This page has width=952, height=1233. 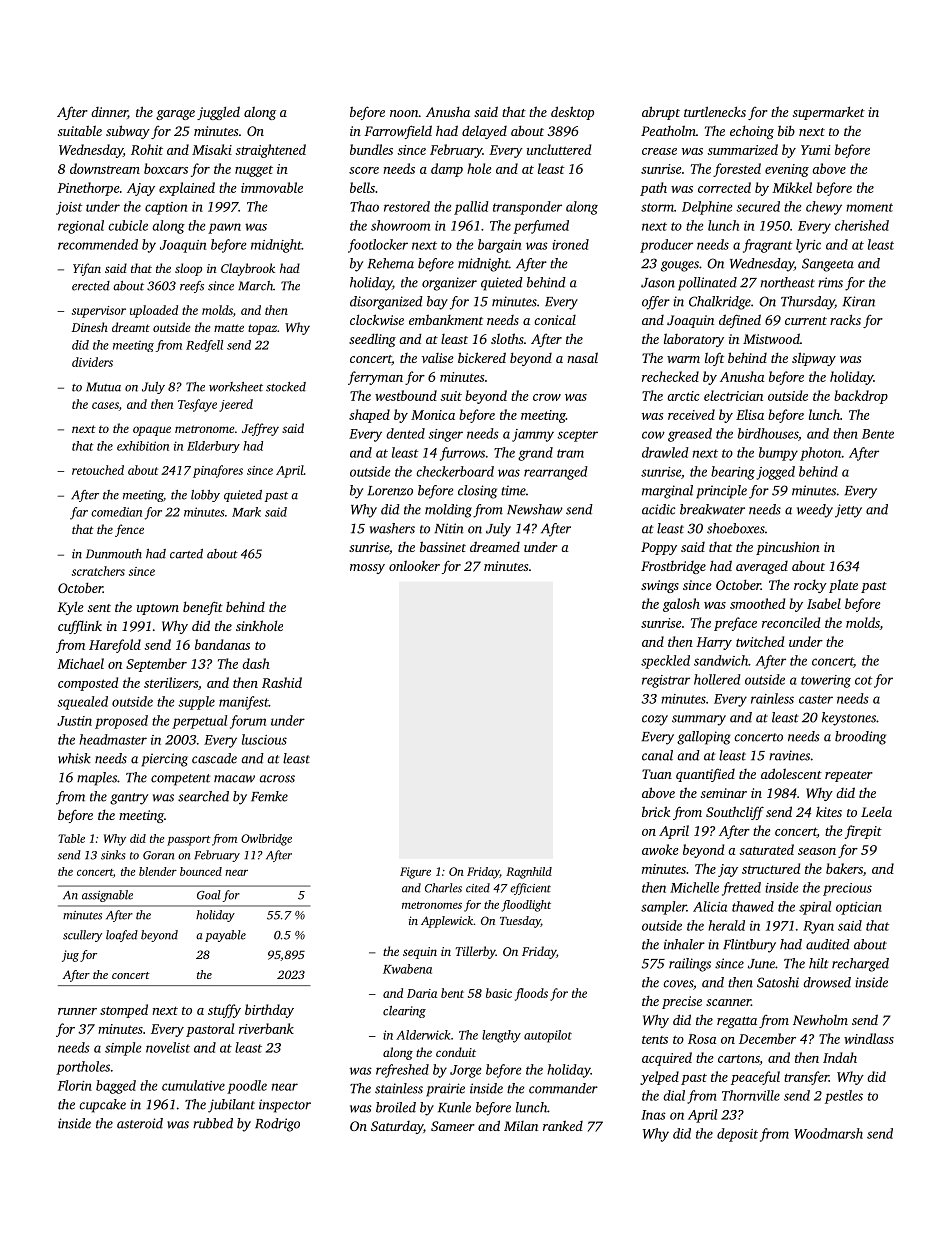 What do you see at coordinates (218, 113) in the page?
I see `juggled` at bounding box center [218, 113].
